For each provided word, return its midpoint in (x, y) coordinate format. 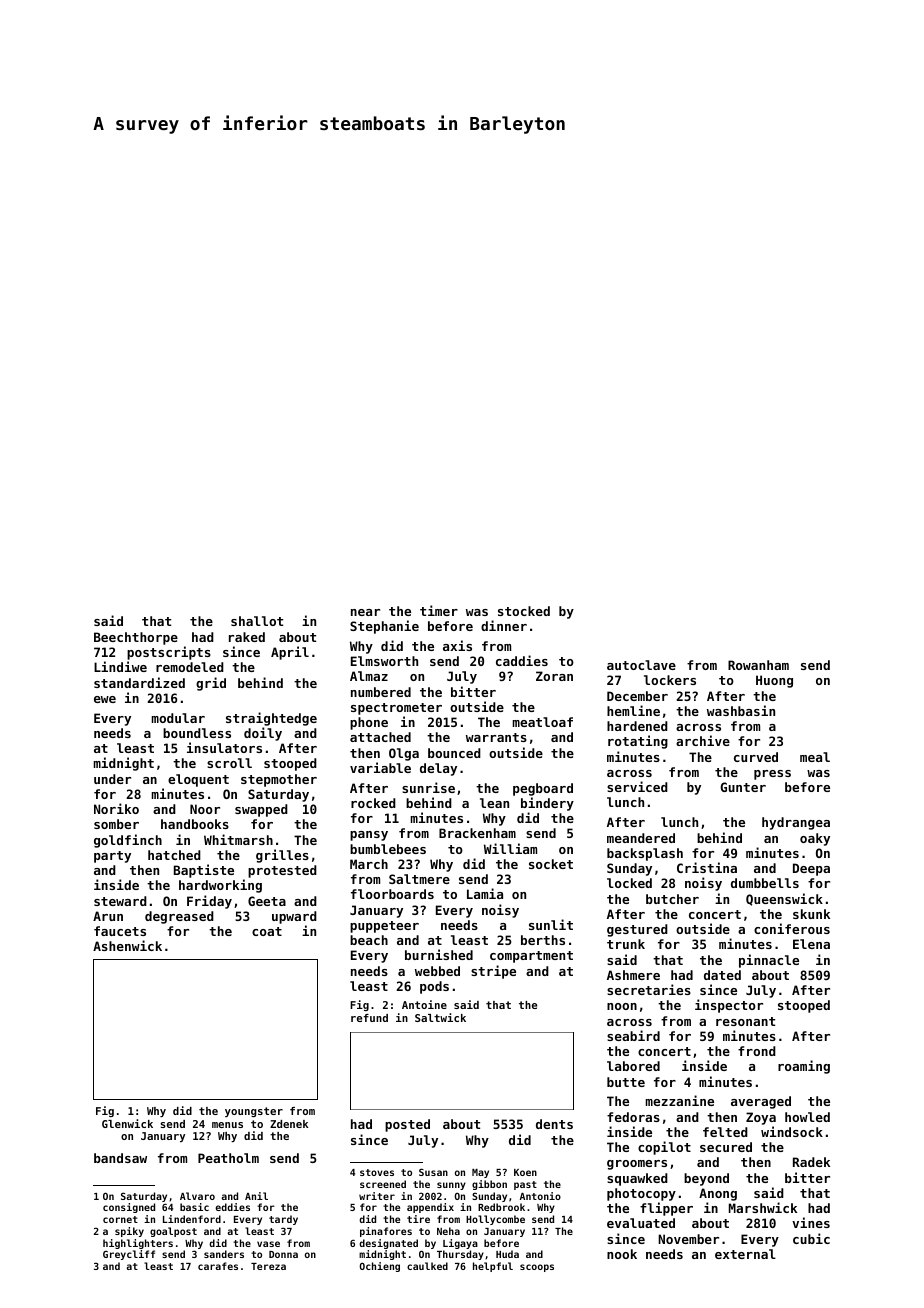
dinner (504, 625)
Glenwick (127, 1123)
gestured (637, 930)
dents (554, 1124)
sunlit (551, 924)
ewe (105, 699)
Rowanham (758, 665)
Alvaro (197, 1196)
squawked (637, 1179)
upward (294, 917)
